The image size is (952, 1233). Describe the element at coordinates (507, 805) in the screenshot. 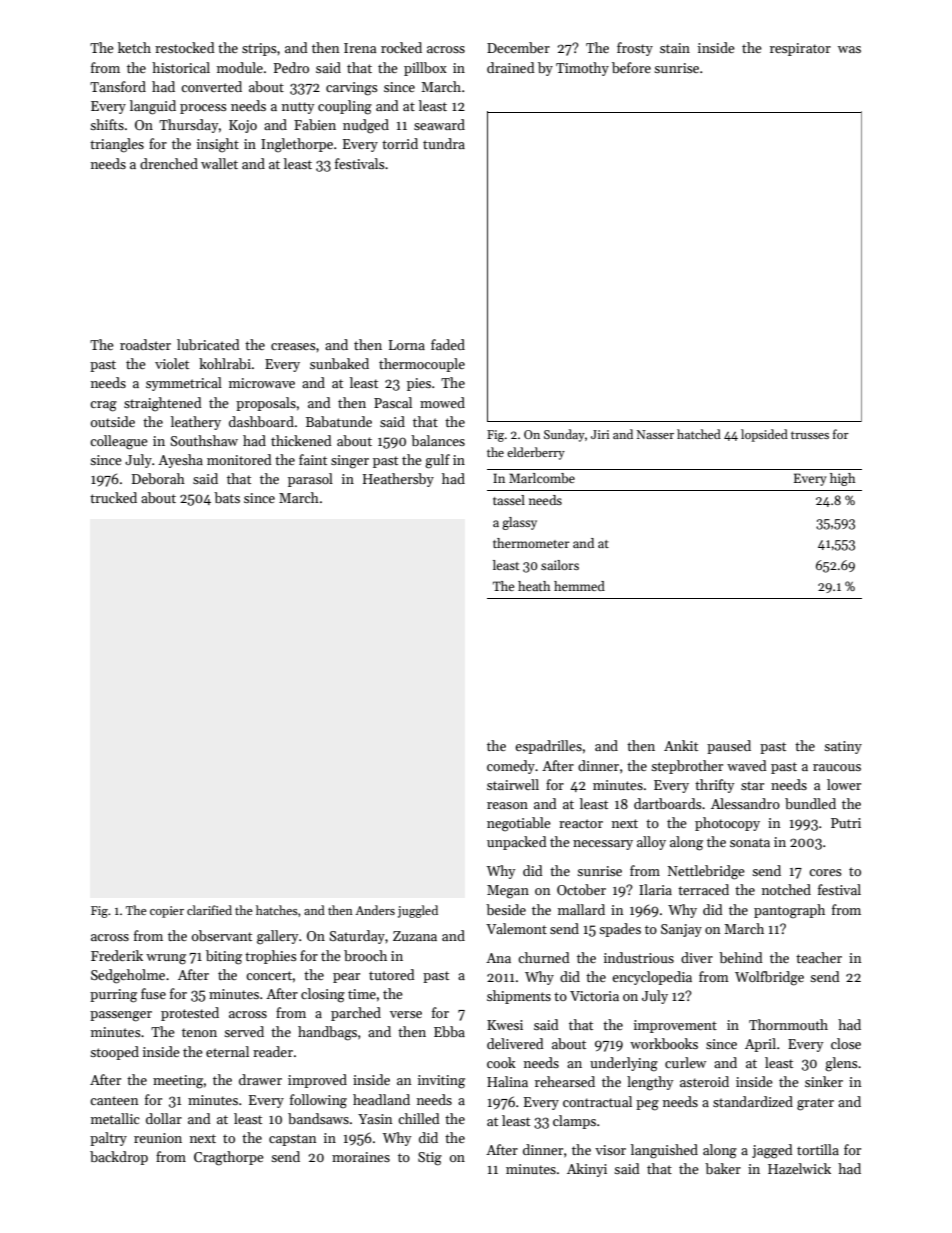

I see `reason` at that location.
